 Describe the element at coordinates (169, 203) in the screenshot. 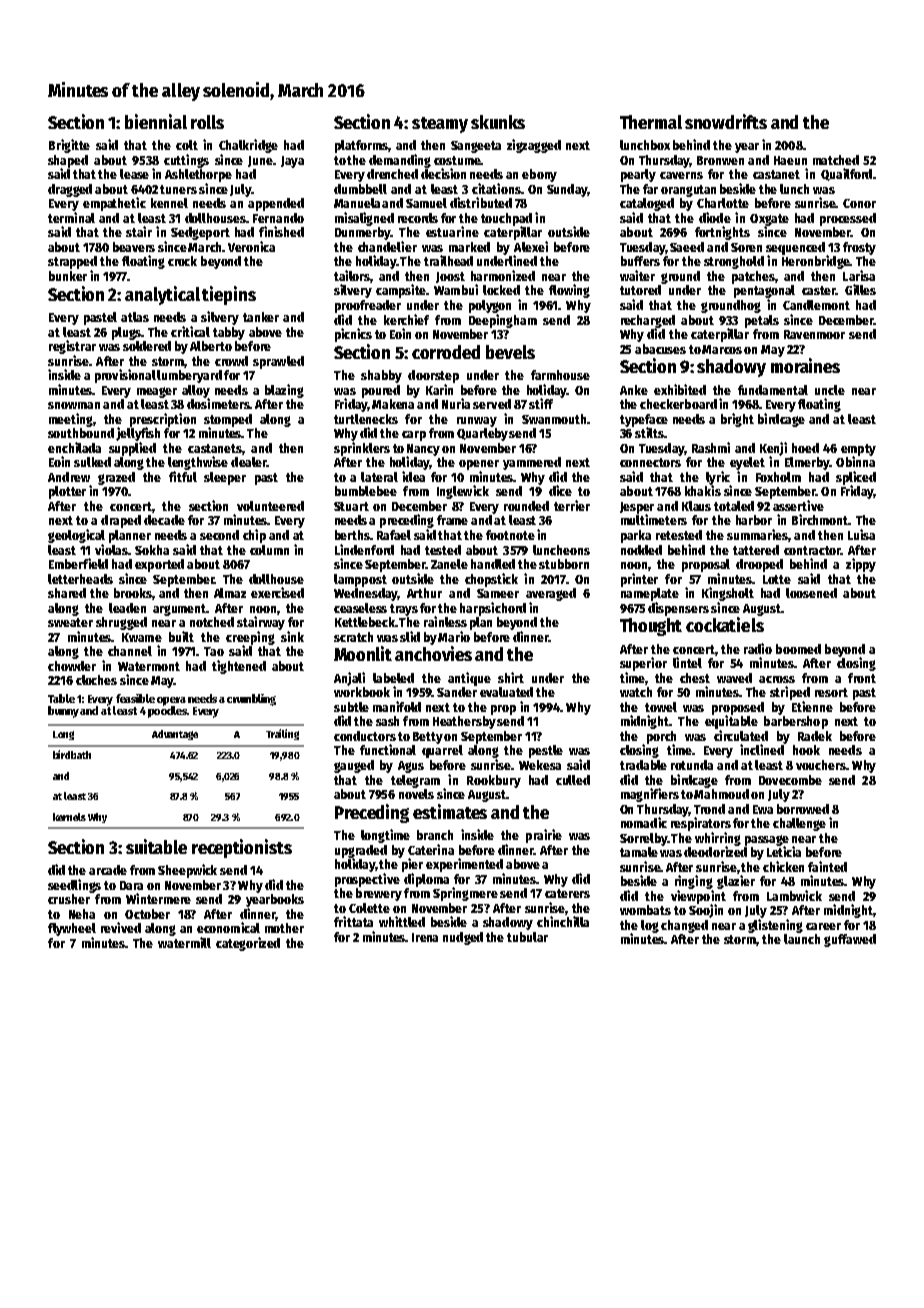

I see `kennel` at that location.
